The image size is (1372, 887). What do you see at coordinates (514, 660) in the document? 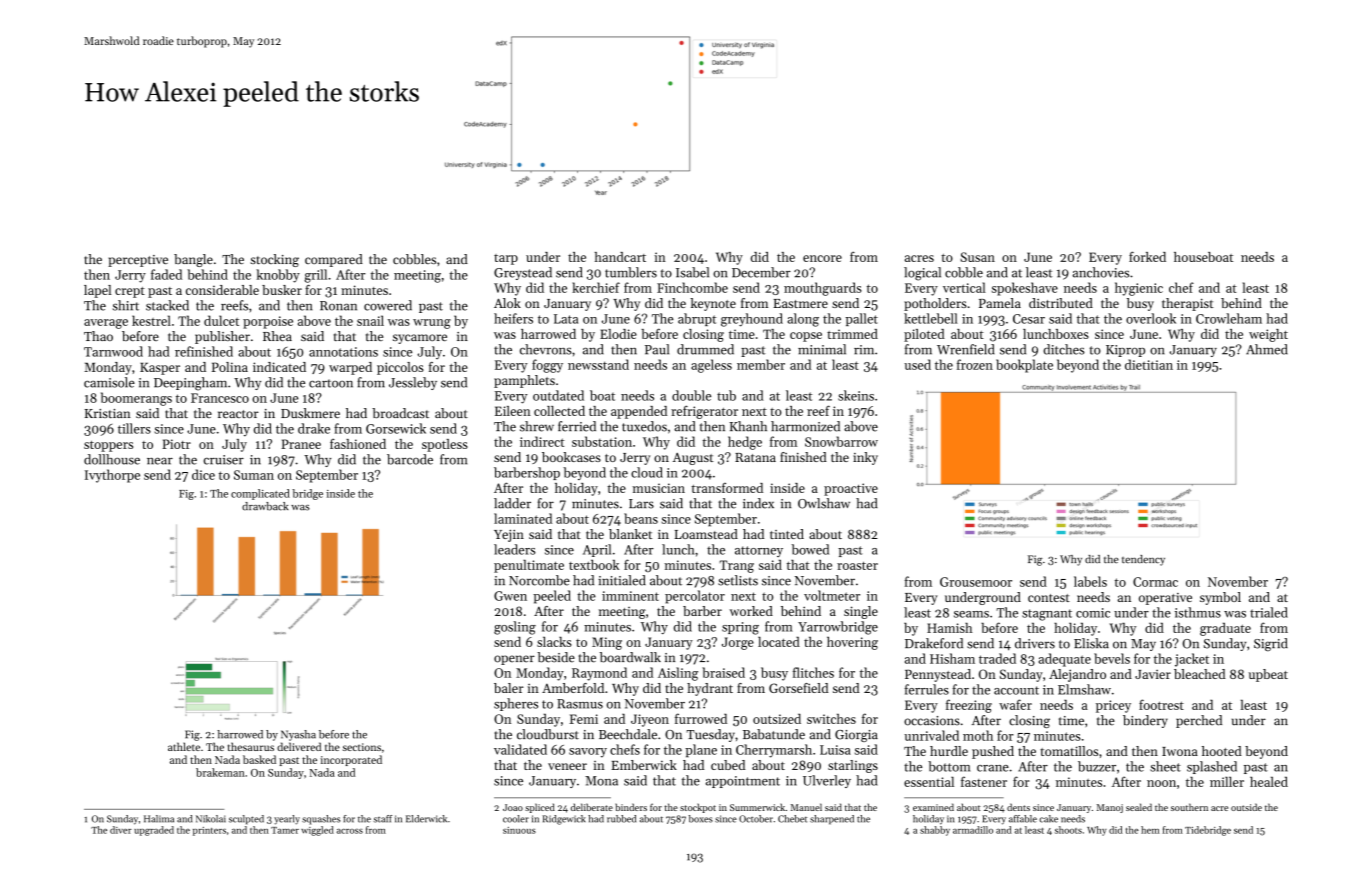
I see `opener` at bounding box center [514, 660].
